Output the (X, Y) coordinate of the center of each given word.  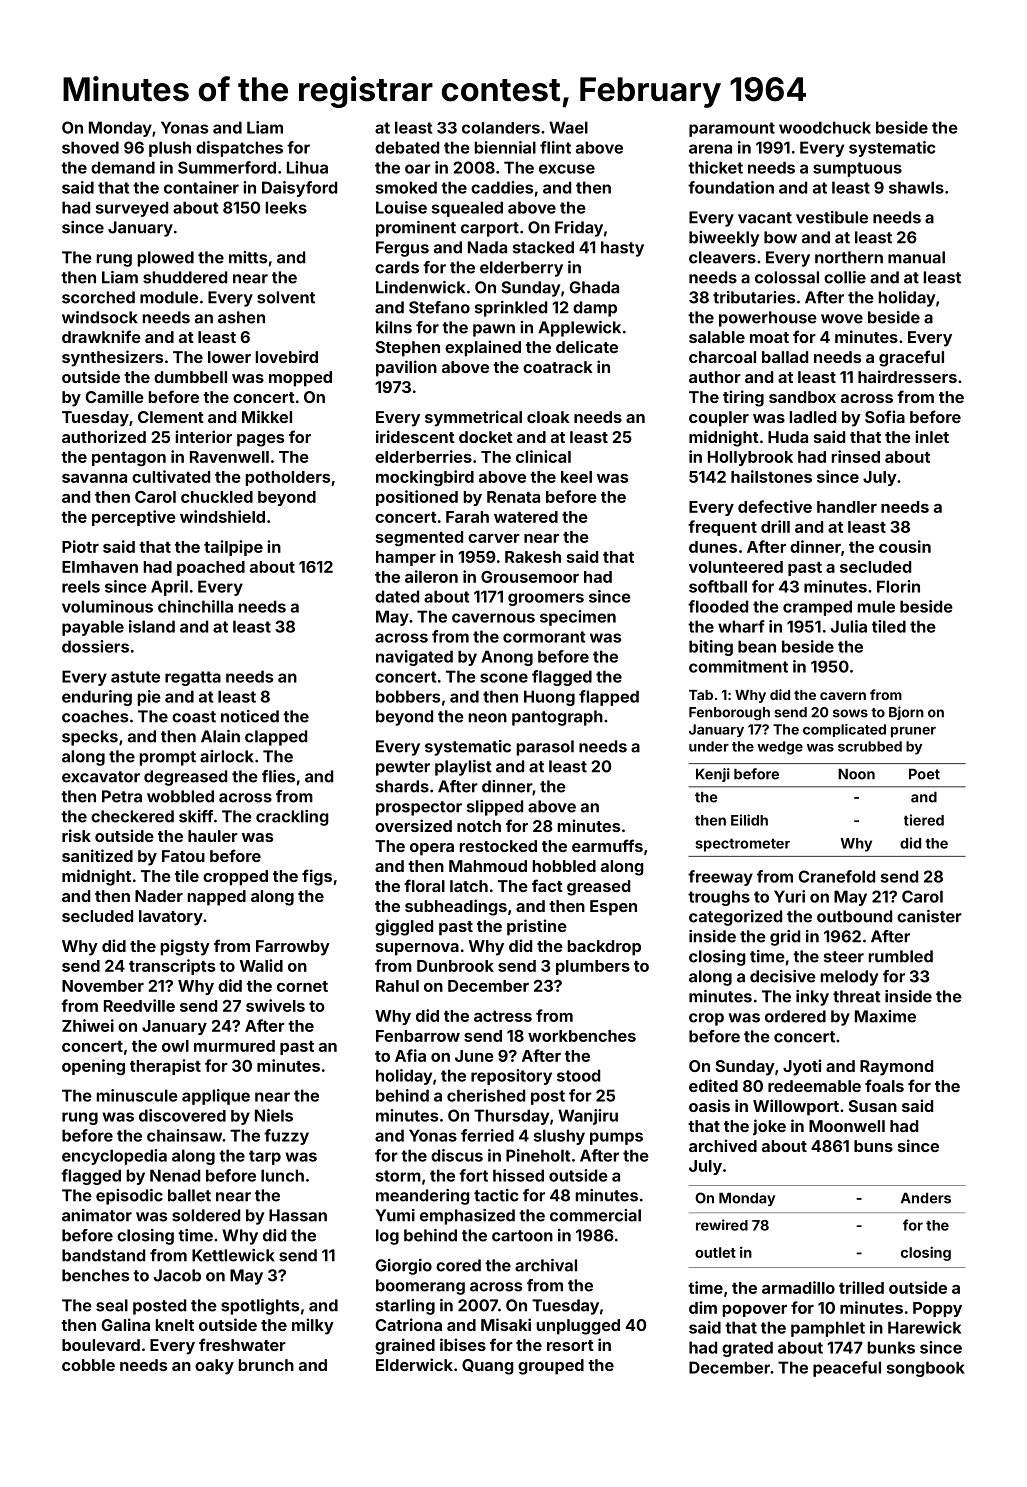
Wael (568, 127)
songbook (926, 1369)
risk (76, 835)
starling (405, 1307)
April (169, 588)
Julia (849, 626)
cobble (88, 1365)
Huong (549, 698)
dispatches (239, 149)
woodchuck (825, 127)
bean (757, 646)
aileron (431, 576)
